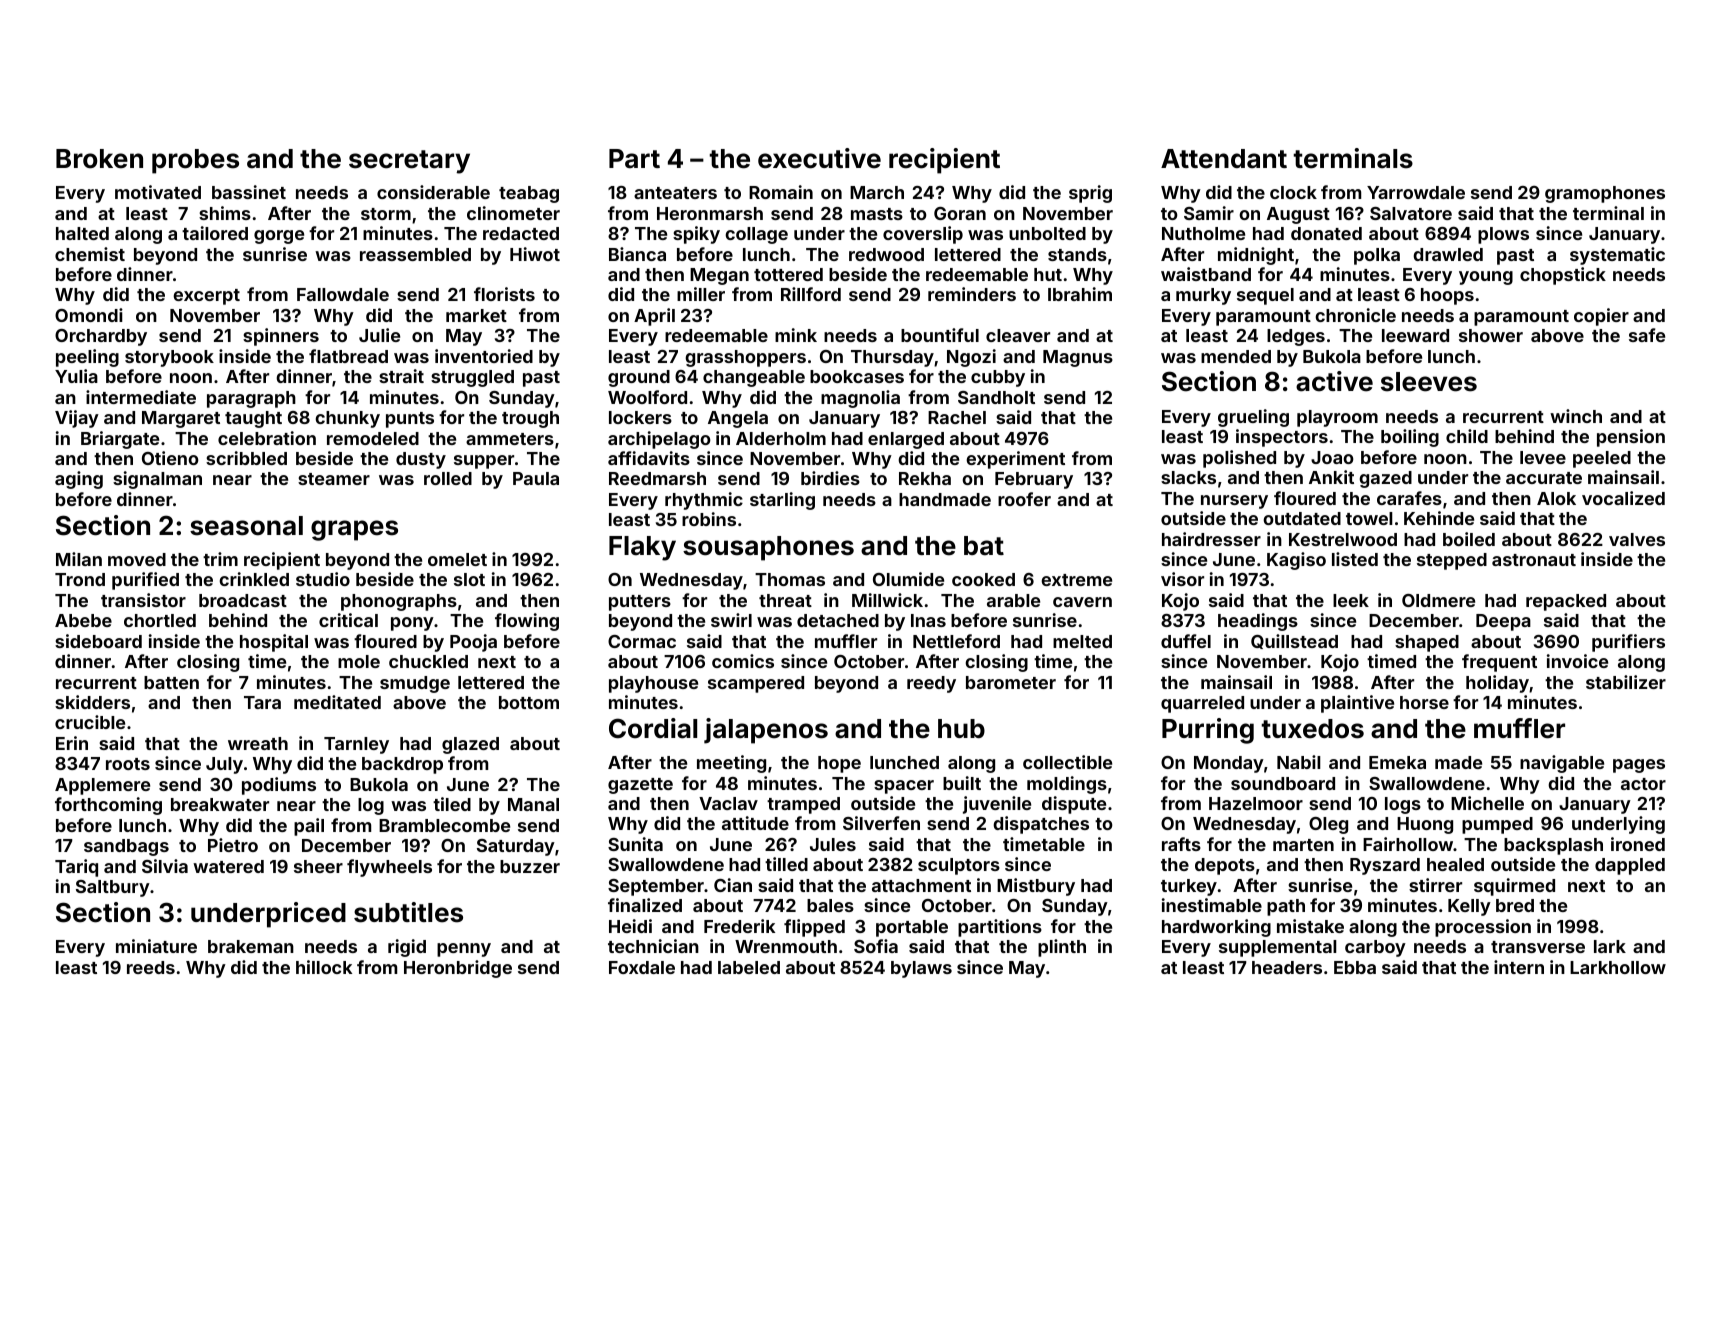 Image resolution: width=1721 pixels, height=1330 pixels. I want to click on flywheels, so click(389, 868).
